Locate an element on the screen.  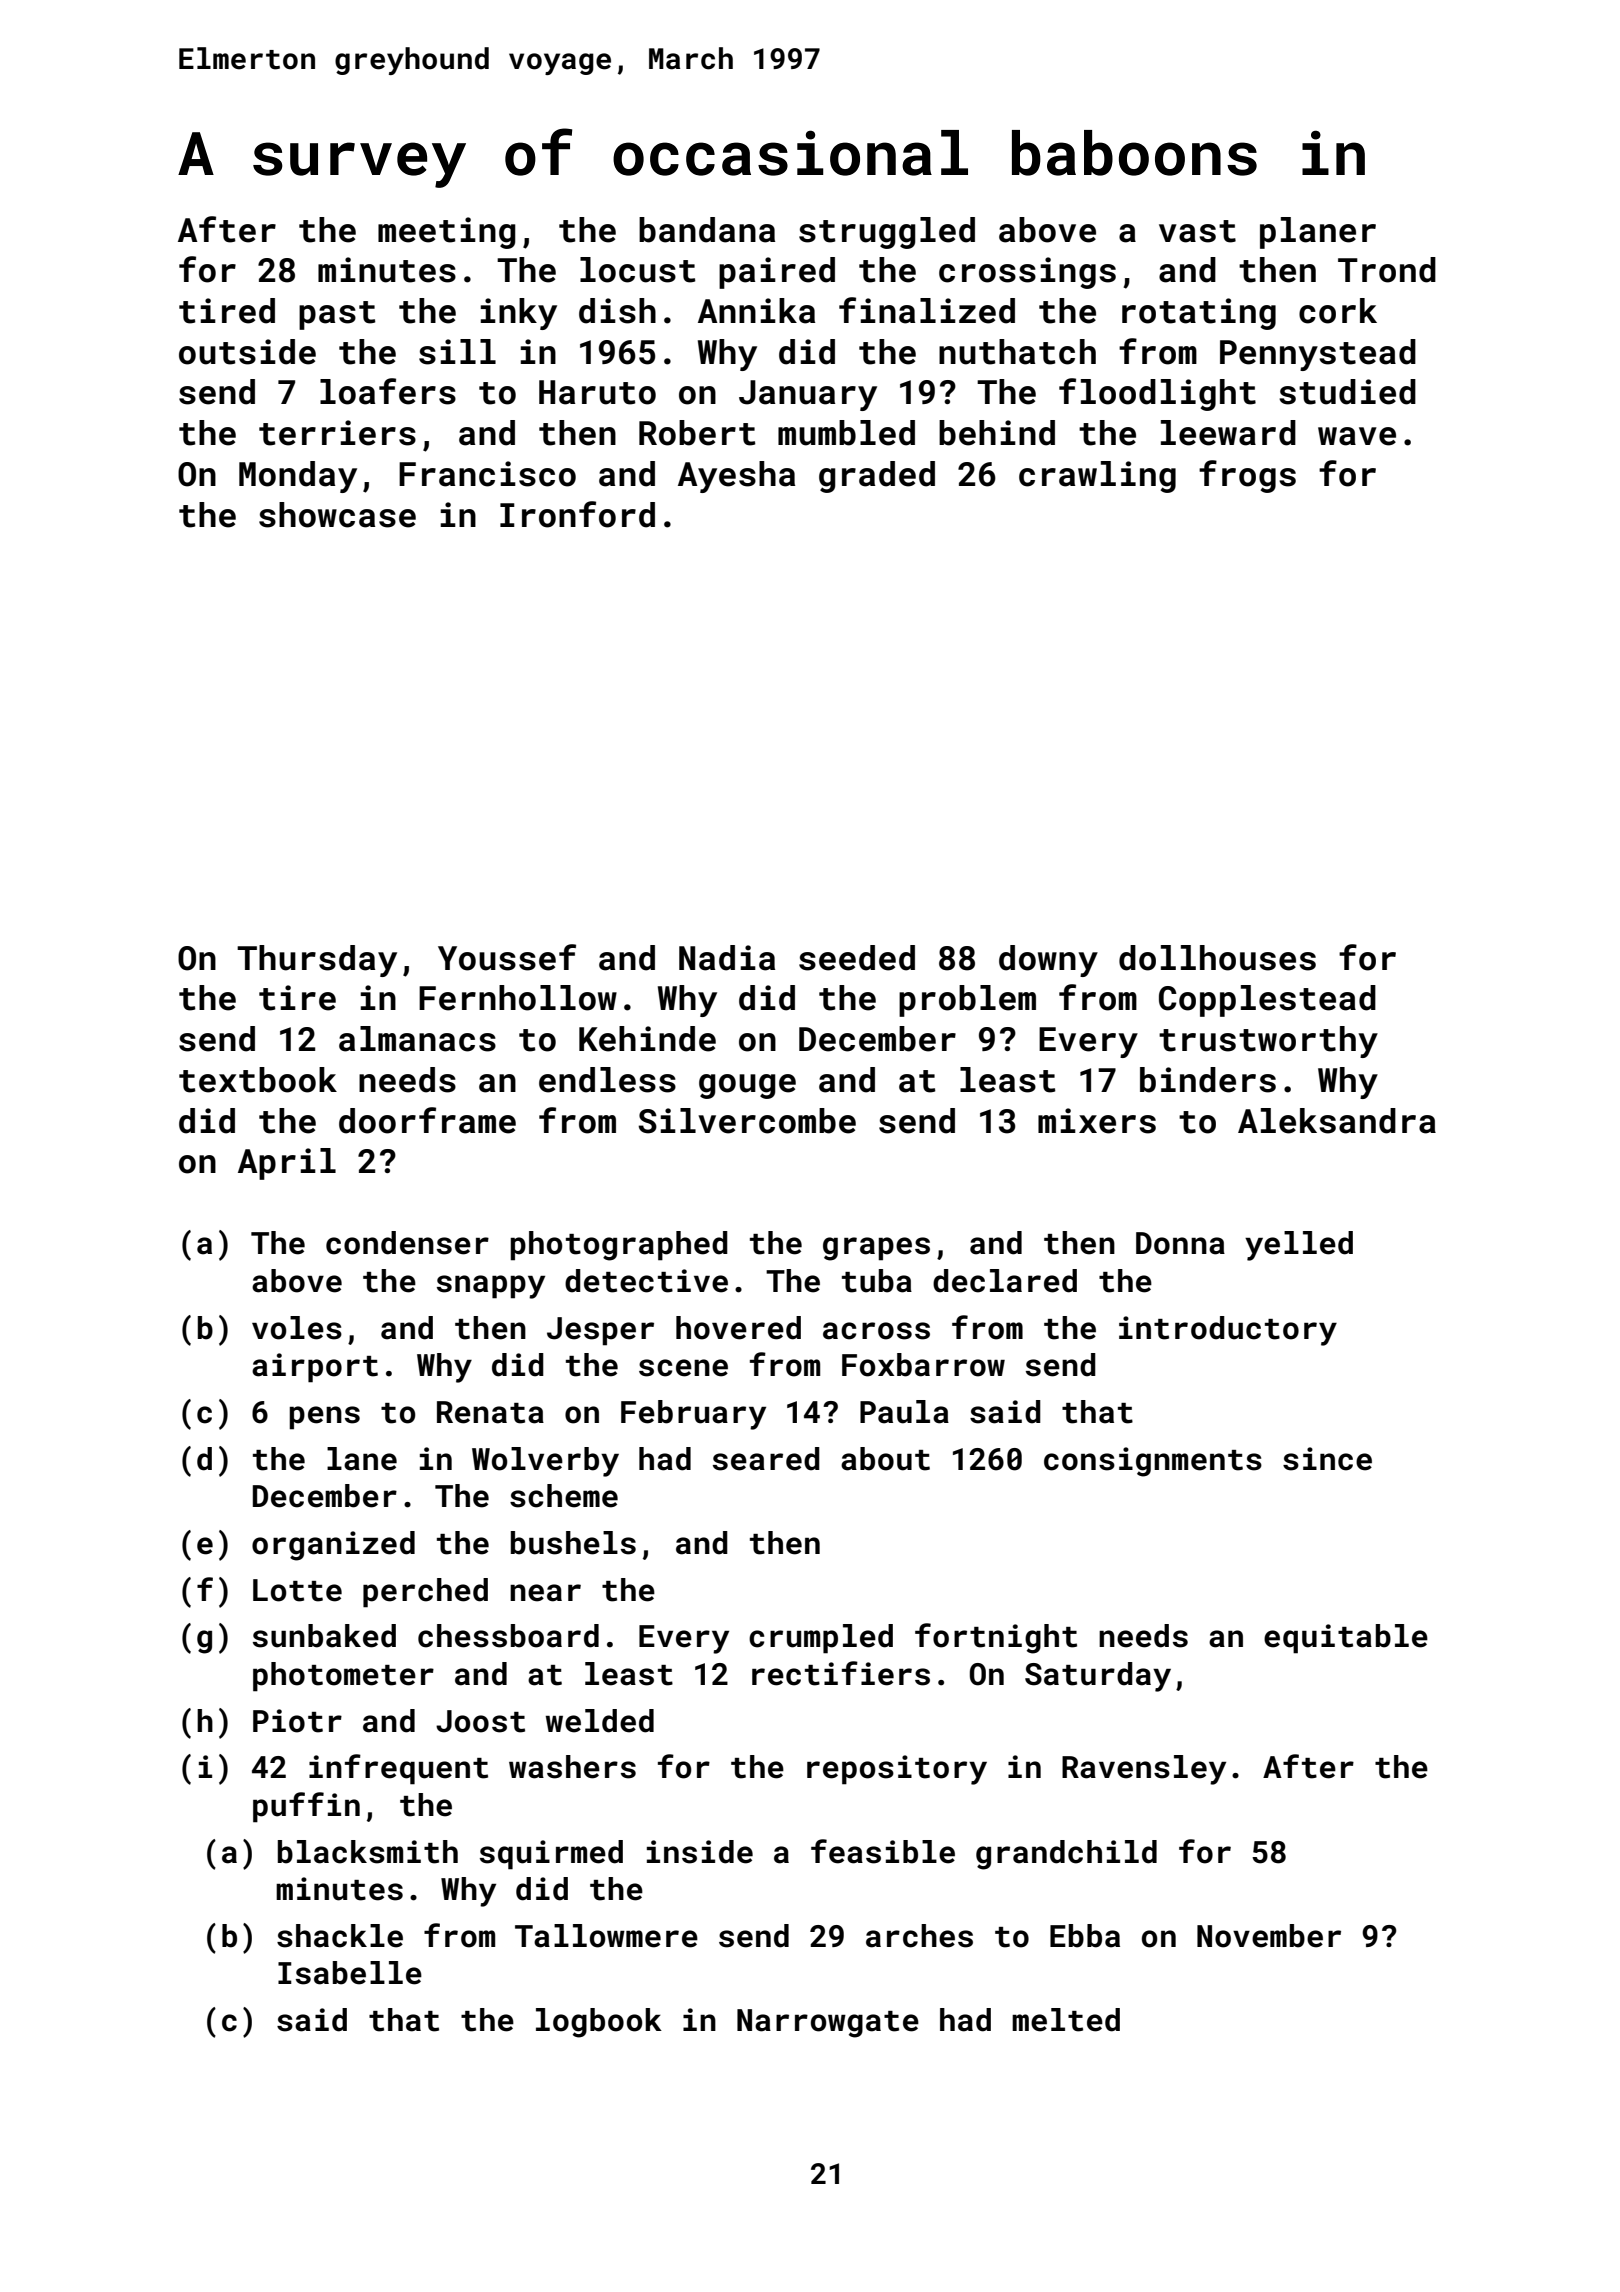
meeting is located at coordinates (447, 233).
